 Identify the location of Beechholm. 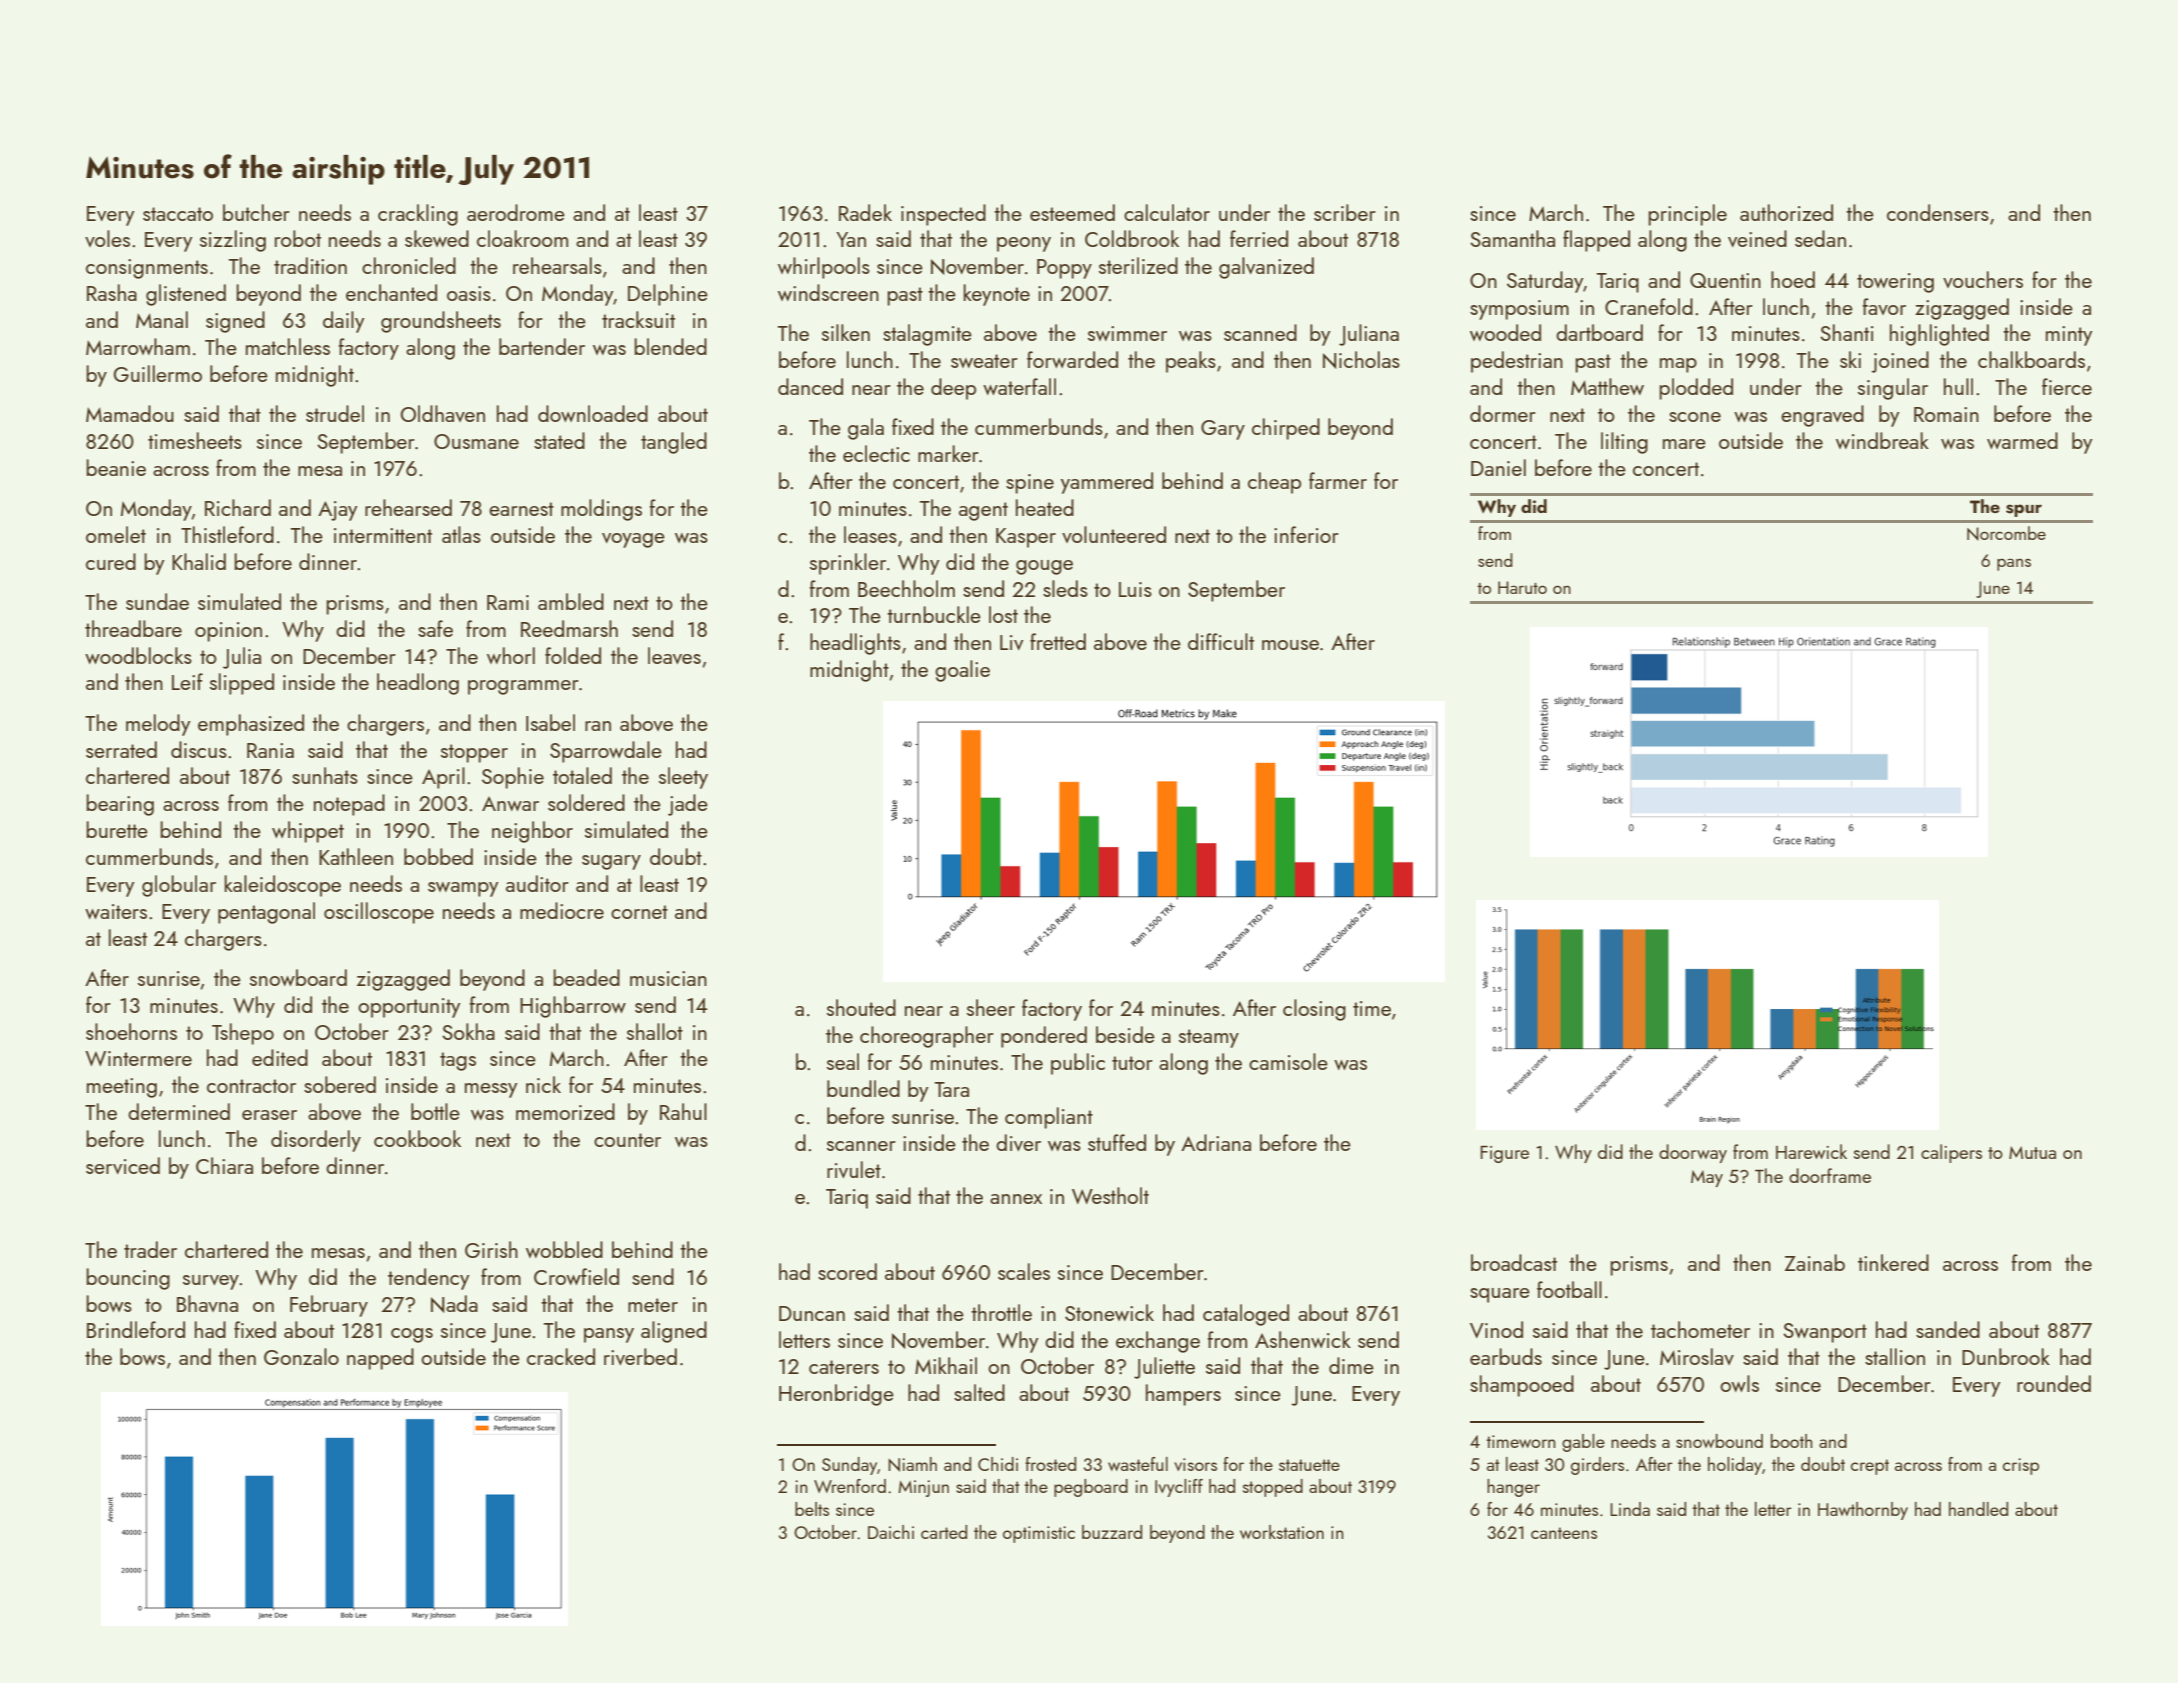
(906, 588).
